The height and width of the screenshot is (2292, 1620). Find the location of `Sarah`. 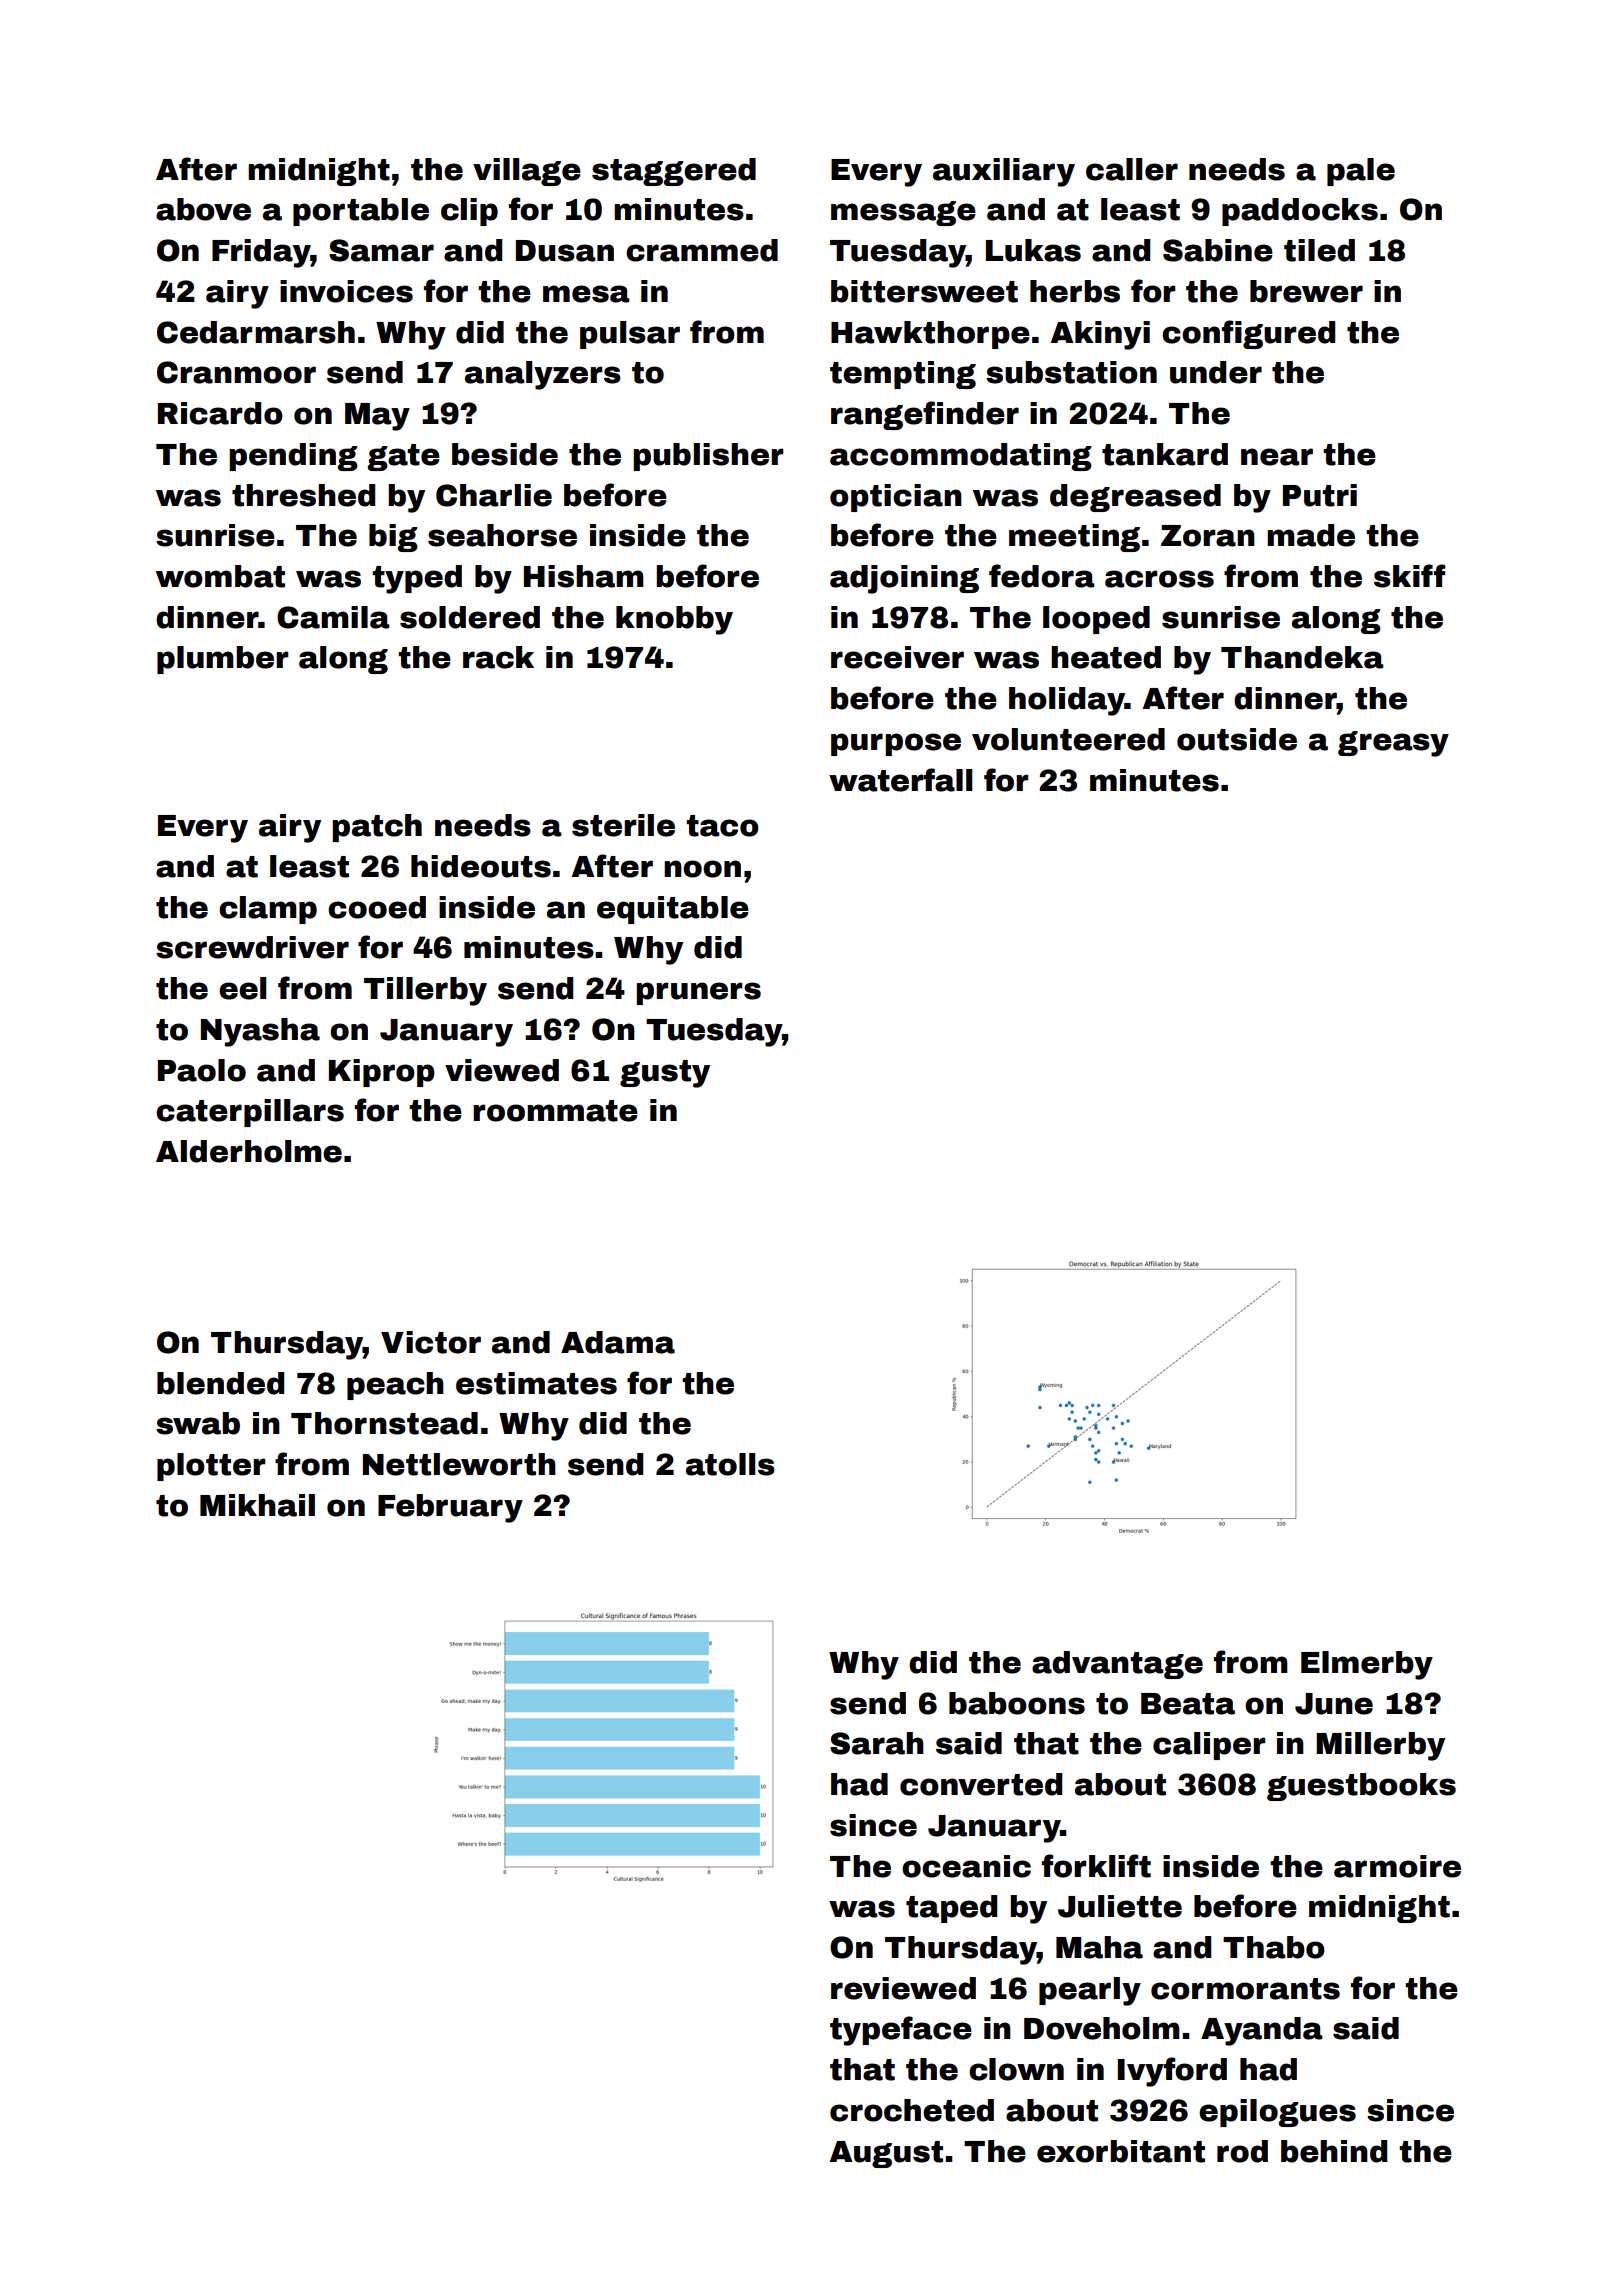

Sarah is located at coordinates (877, 1743).
